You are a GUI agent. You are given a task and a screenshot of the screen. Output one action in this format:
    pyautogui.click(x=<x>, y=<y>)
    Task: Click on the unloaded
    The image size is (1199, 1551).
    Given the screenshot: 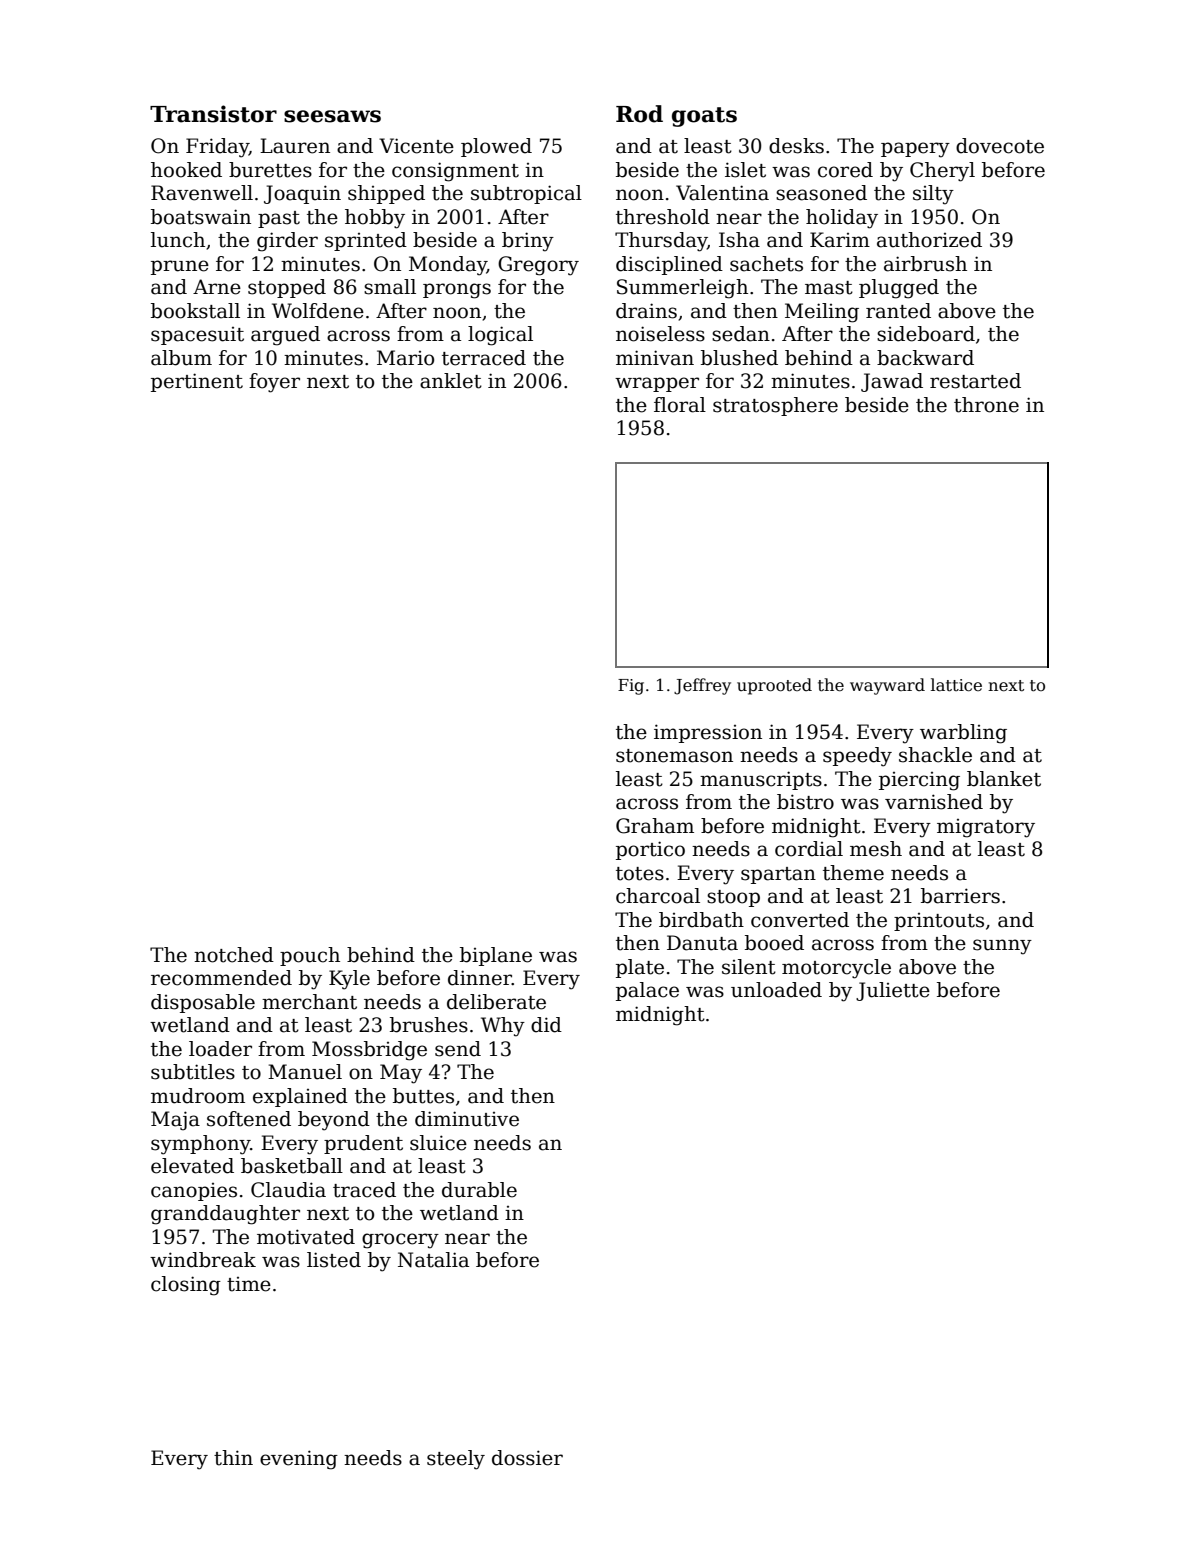 What is the action you would take?
    pyautogui.click(x=776, y=990)
